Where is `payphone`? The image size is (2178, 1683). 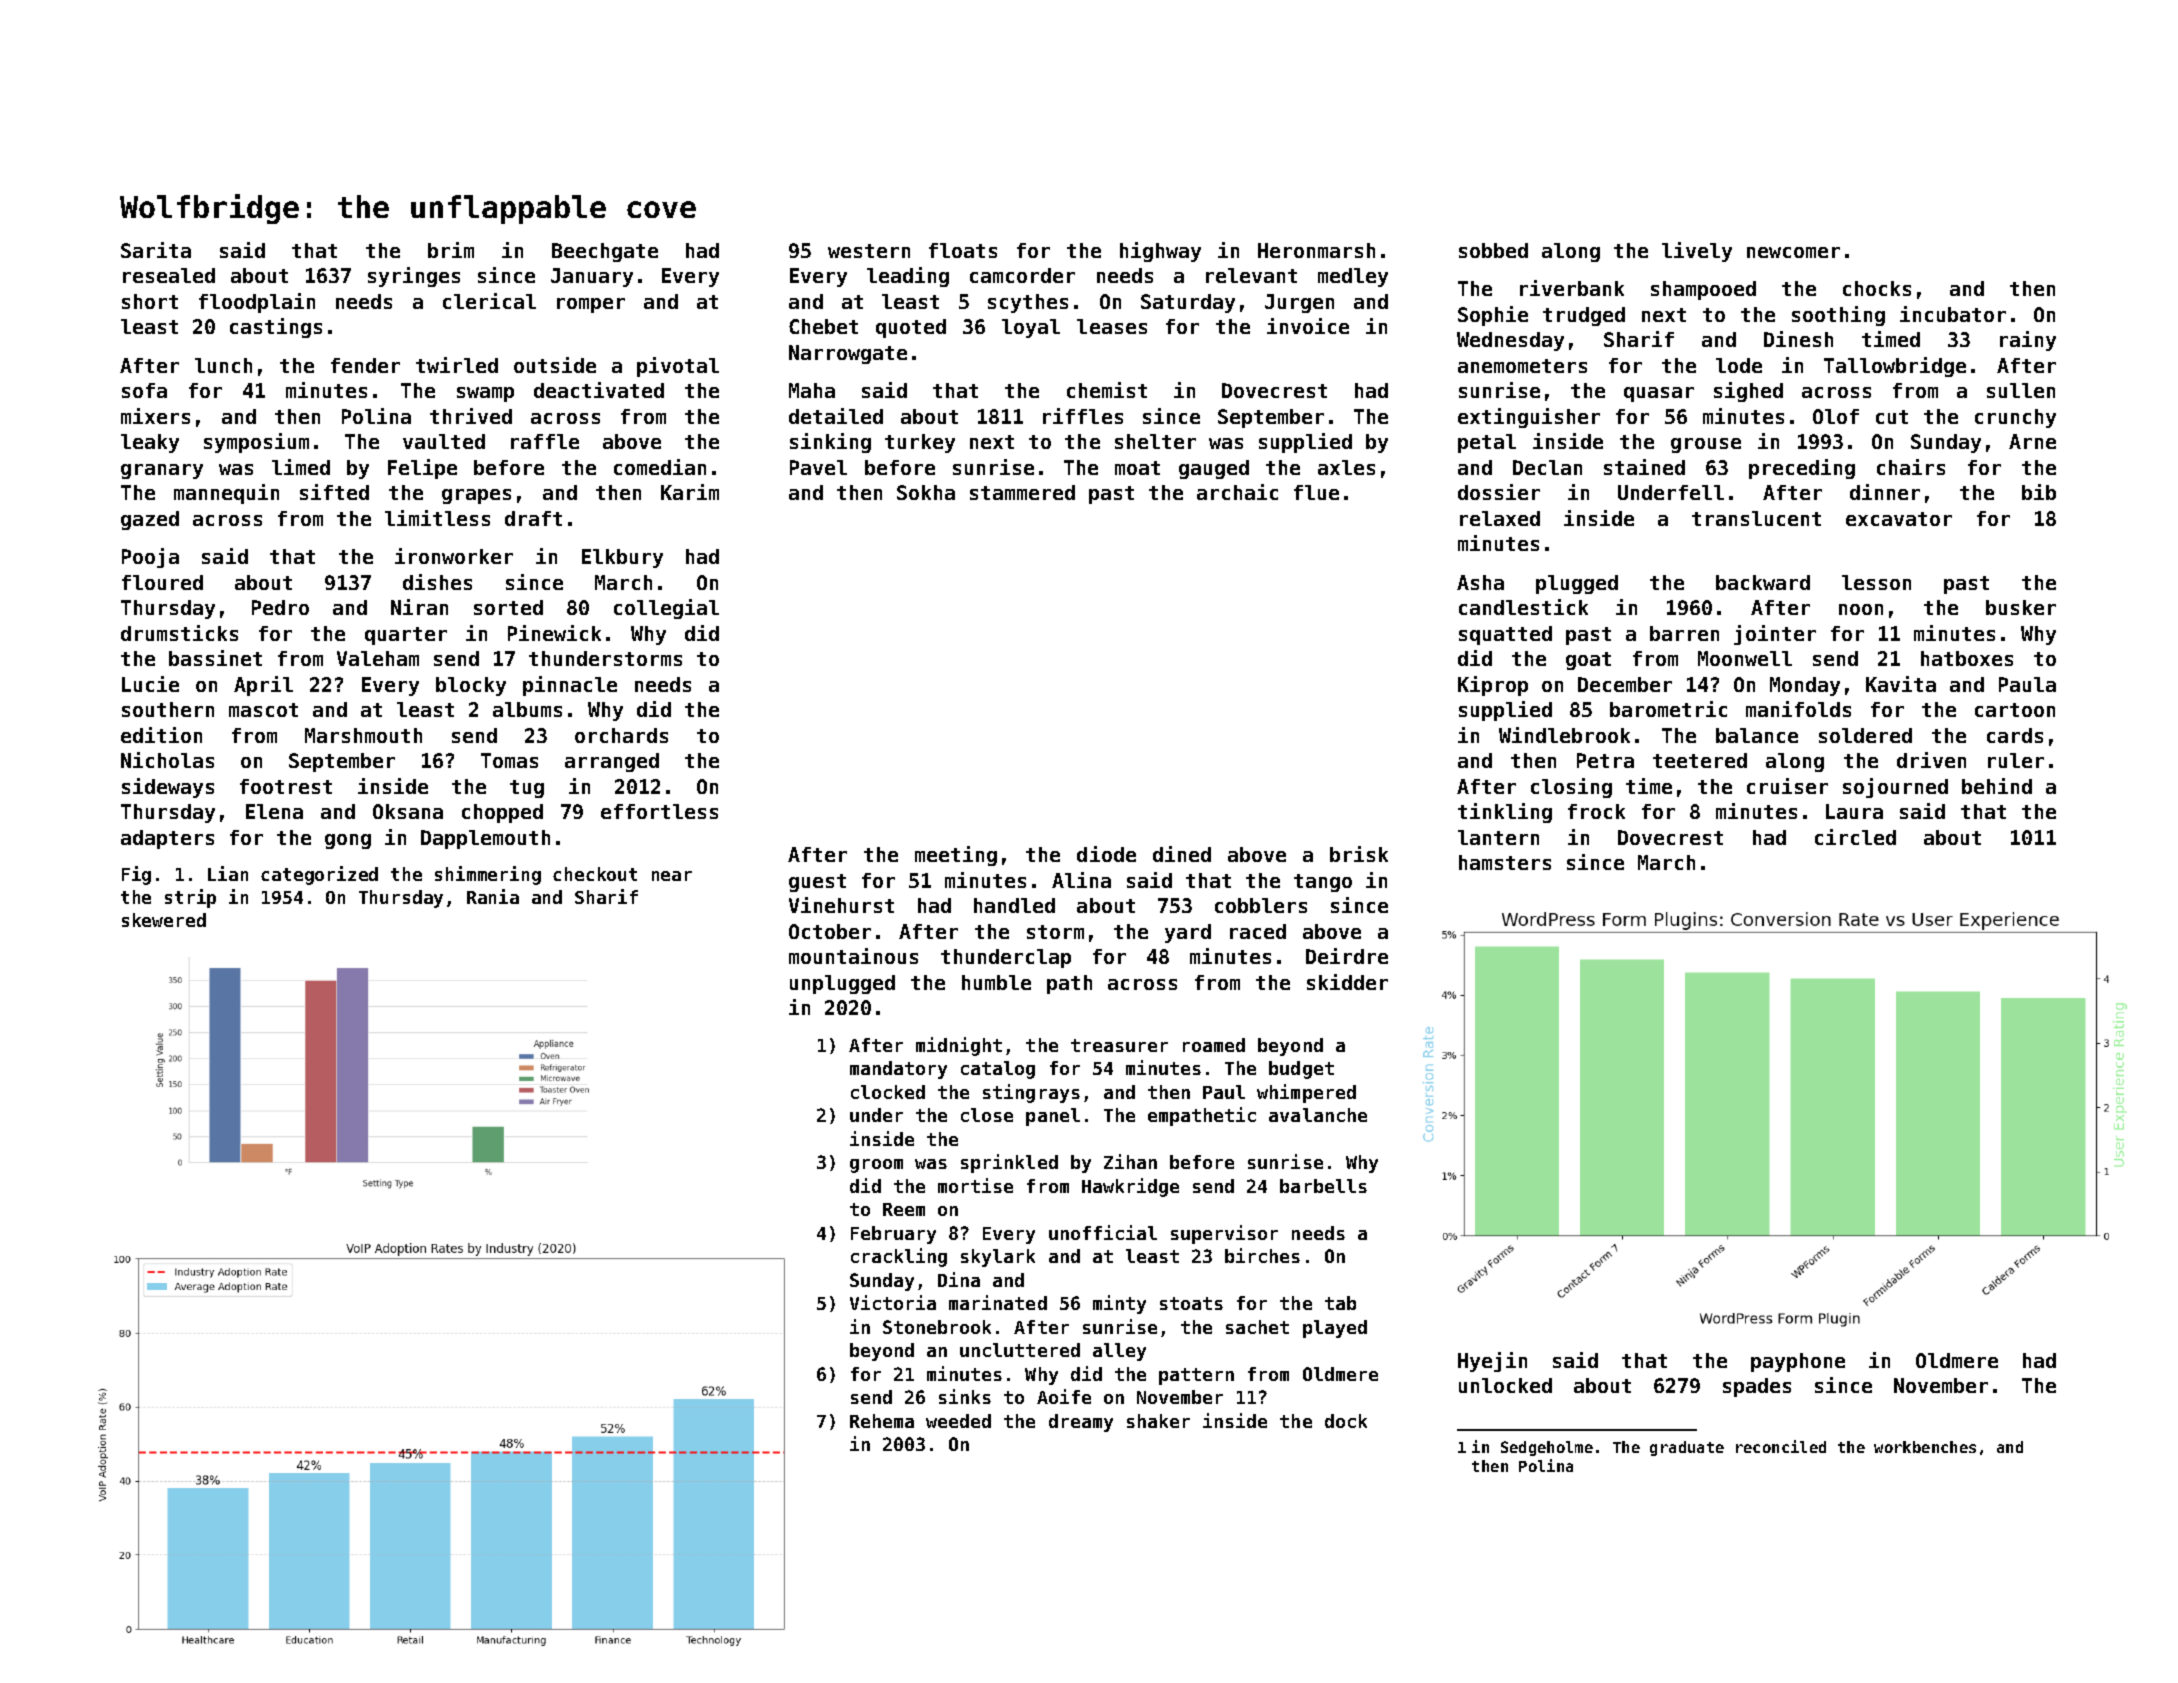
payphone is located at coordinates (1798, 1362).
